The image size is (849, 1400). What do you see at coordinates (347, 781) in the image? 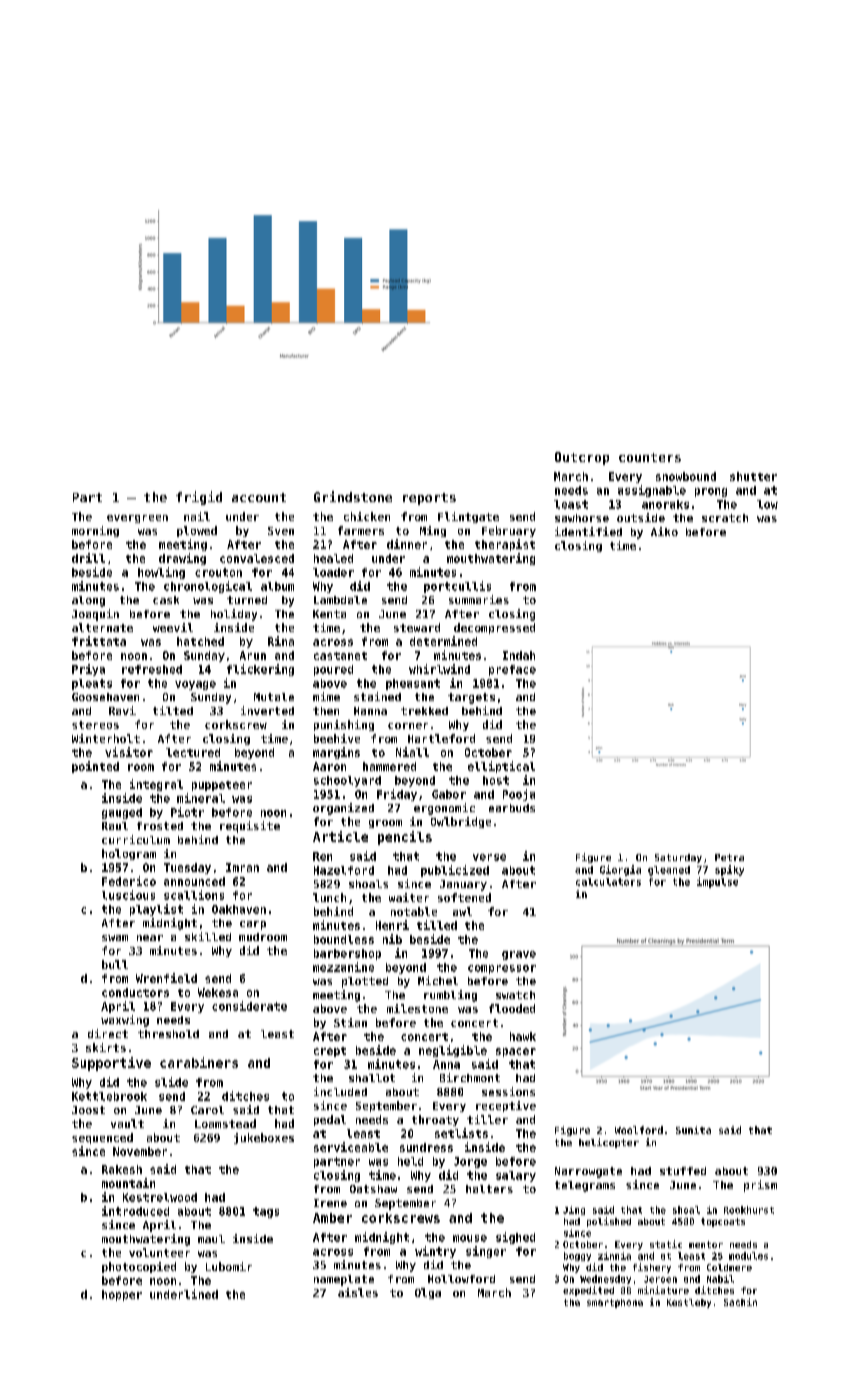
I see `schoolyard` at bounding box center [347, 781].
